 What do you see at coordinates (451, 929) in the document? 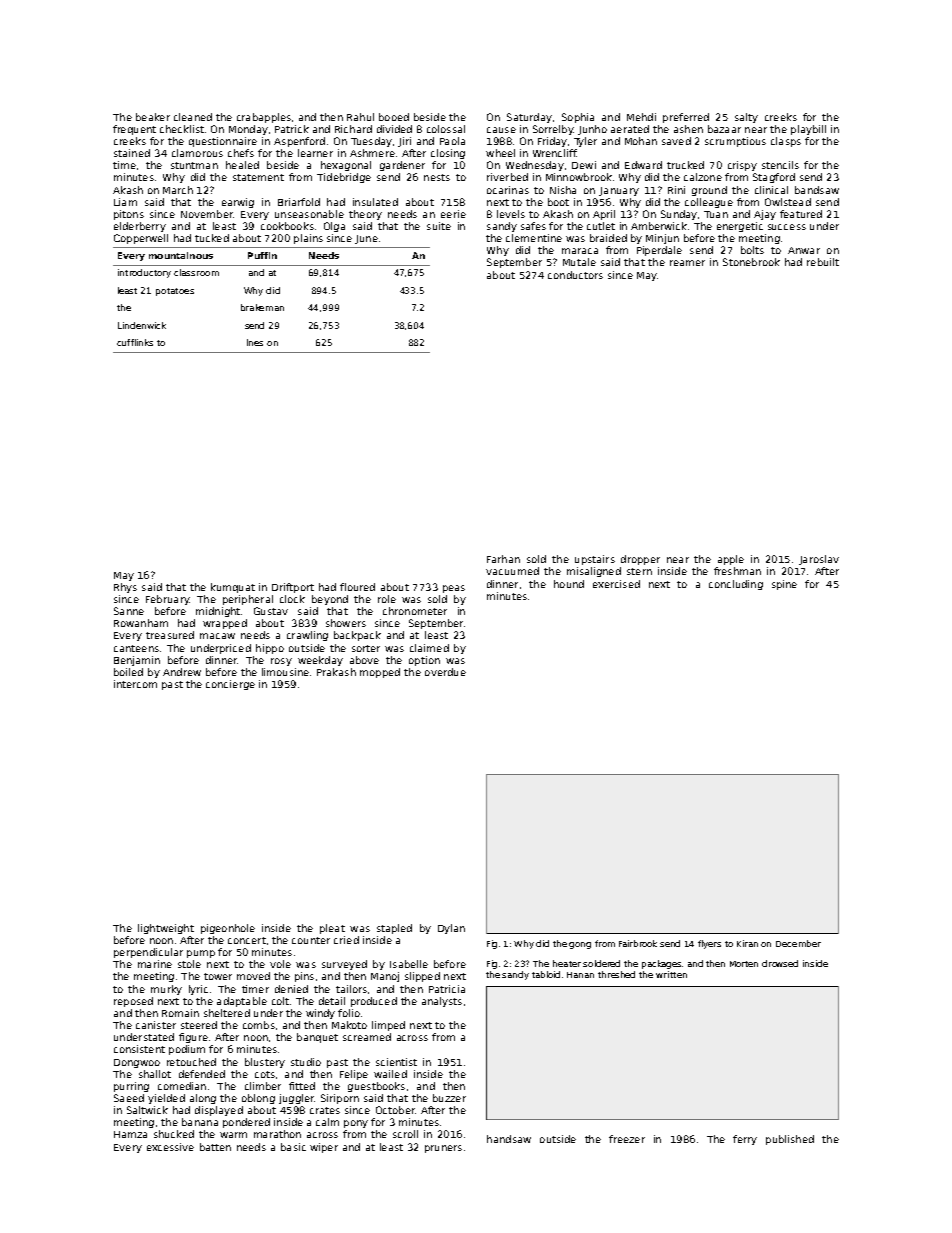
I see `Dylan` at bounding box center [451, 929].
